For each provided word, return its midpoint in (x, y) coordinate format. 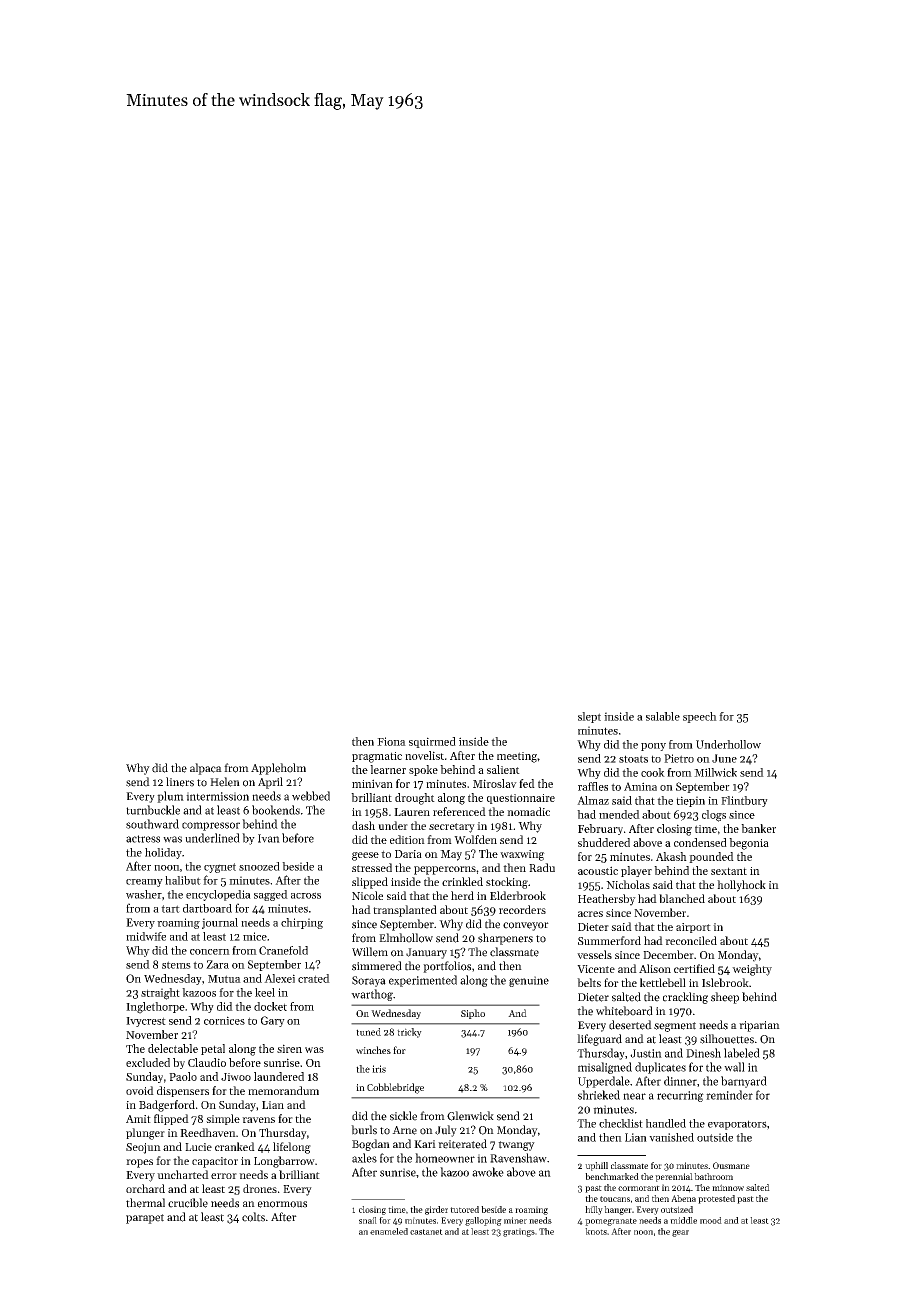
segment (675, 1027)
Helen (225, 782)
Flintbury (744, 801)
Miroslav (495, 783)
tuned (368, 1032)
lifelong (292, 1148)
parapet (145, 1219)
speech (700, 717)
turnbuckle (153, 810)
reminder (729, 1095)
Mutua (224, 979)
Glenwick (470, 1116)
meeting (517, 757)
